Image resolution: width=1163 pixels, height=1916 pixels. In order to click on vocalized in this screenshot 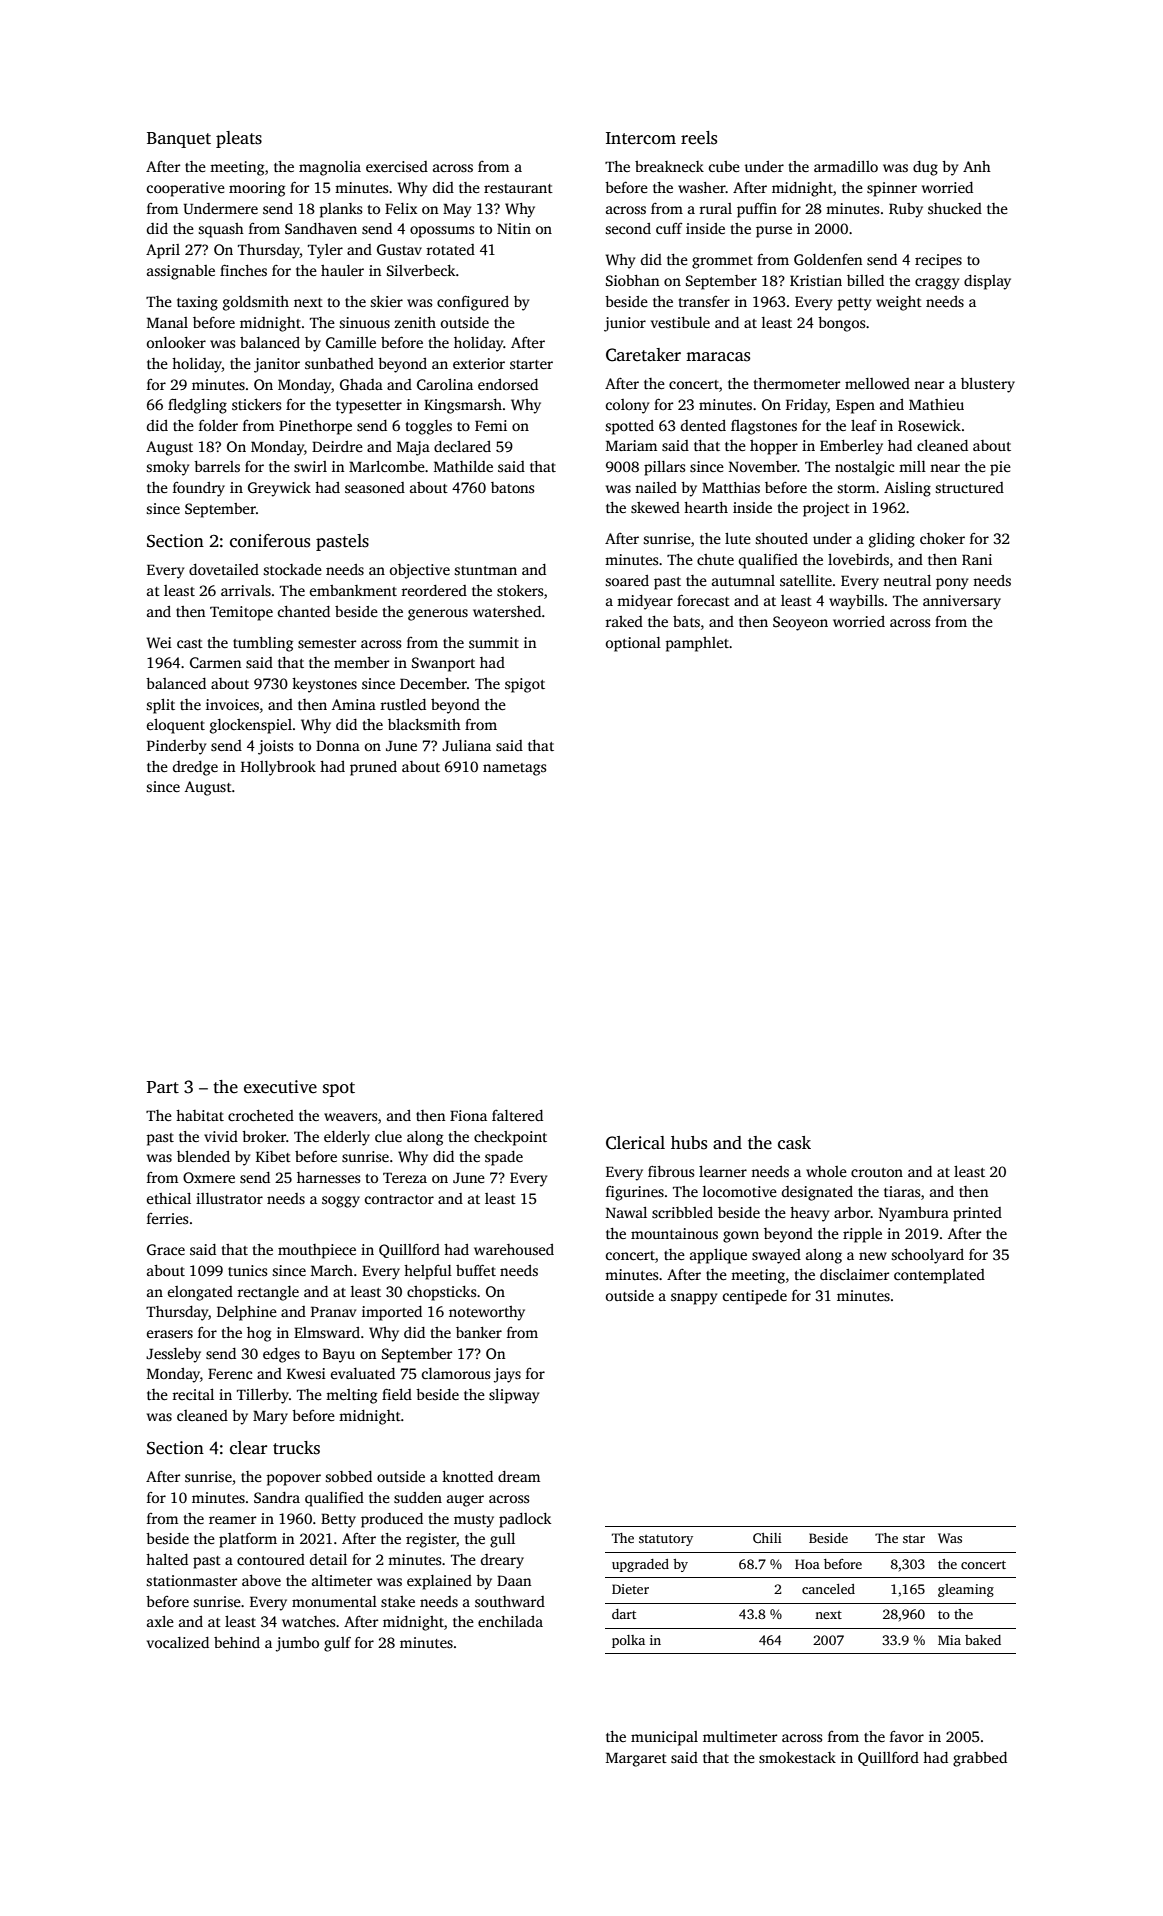, I will do `click(178, 1642)`.
